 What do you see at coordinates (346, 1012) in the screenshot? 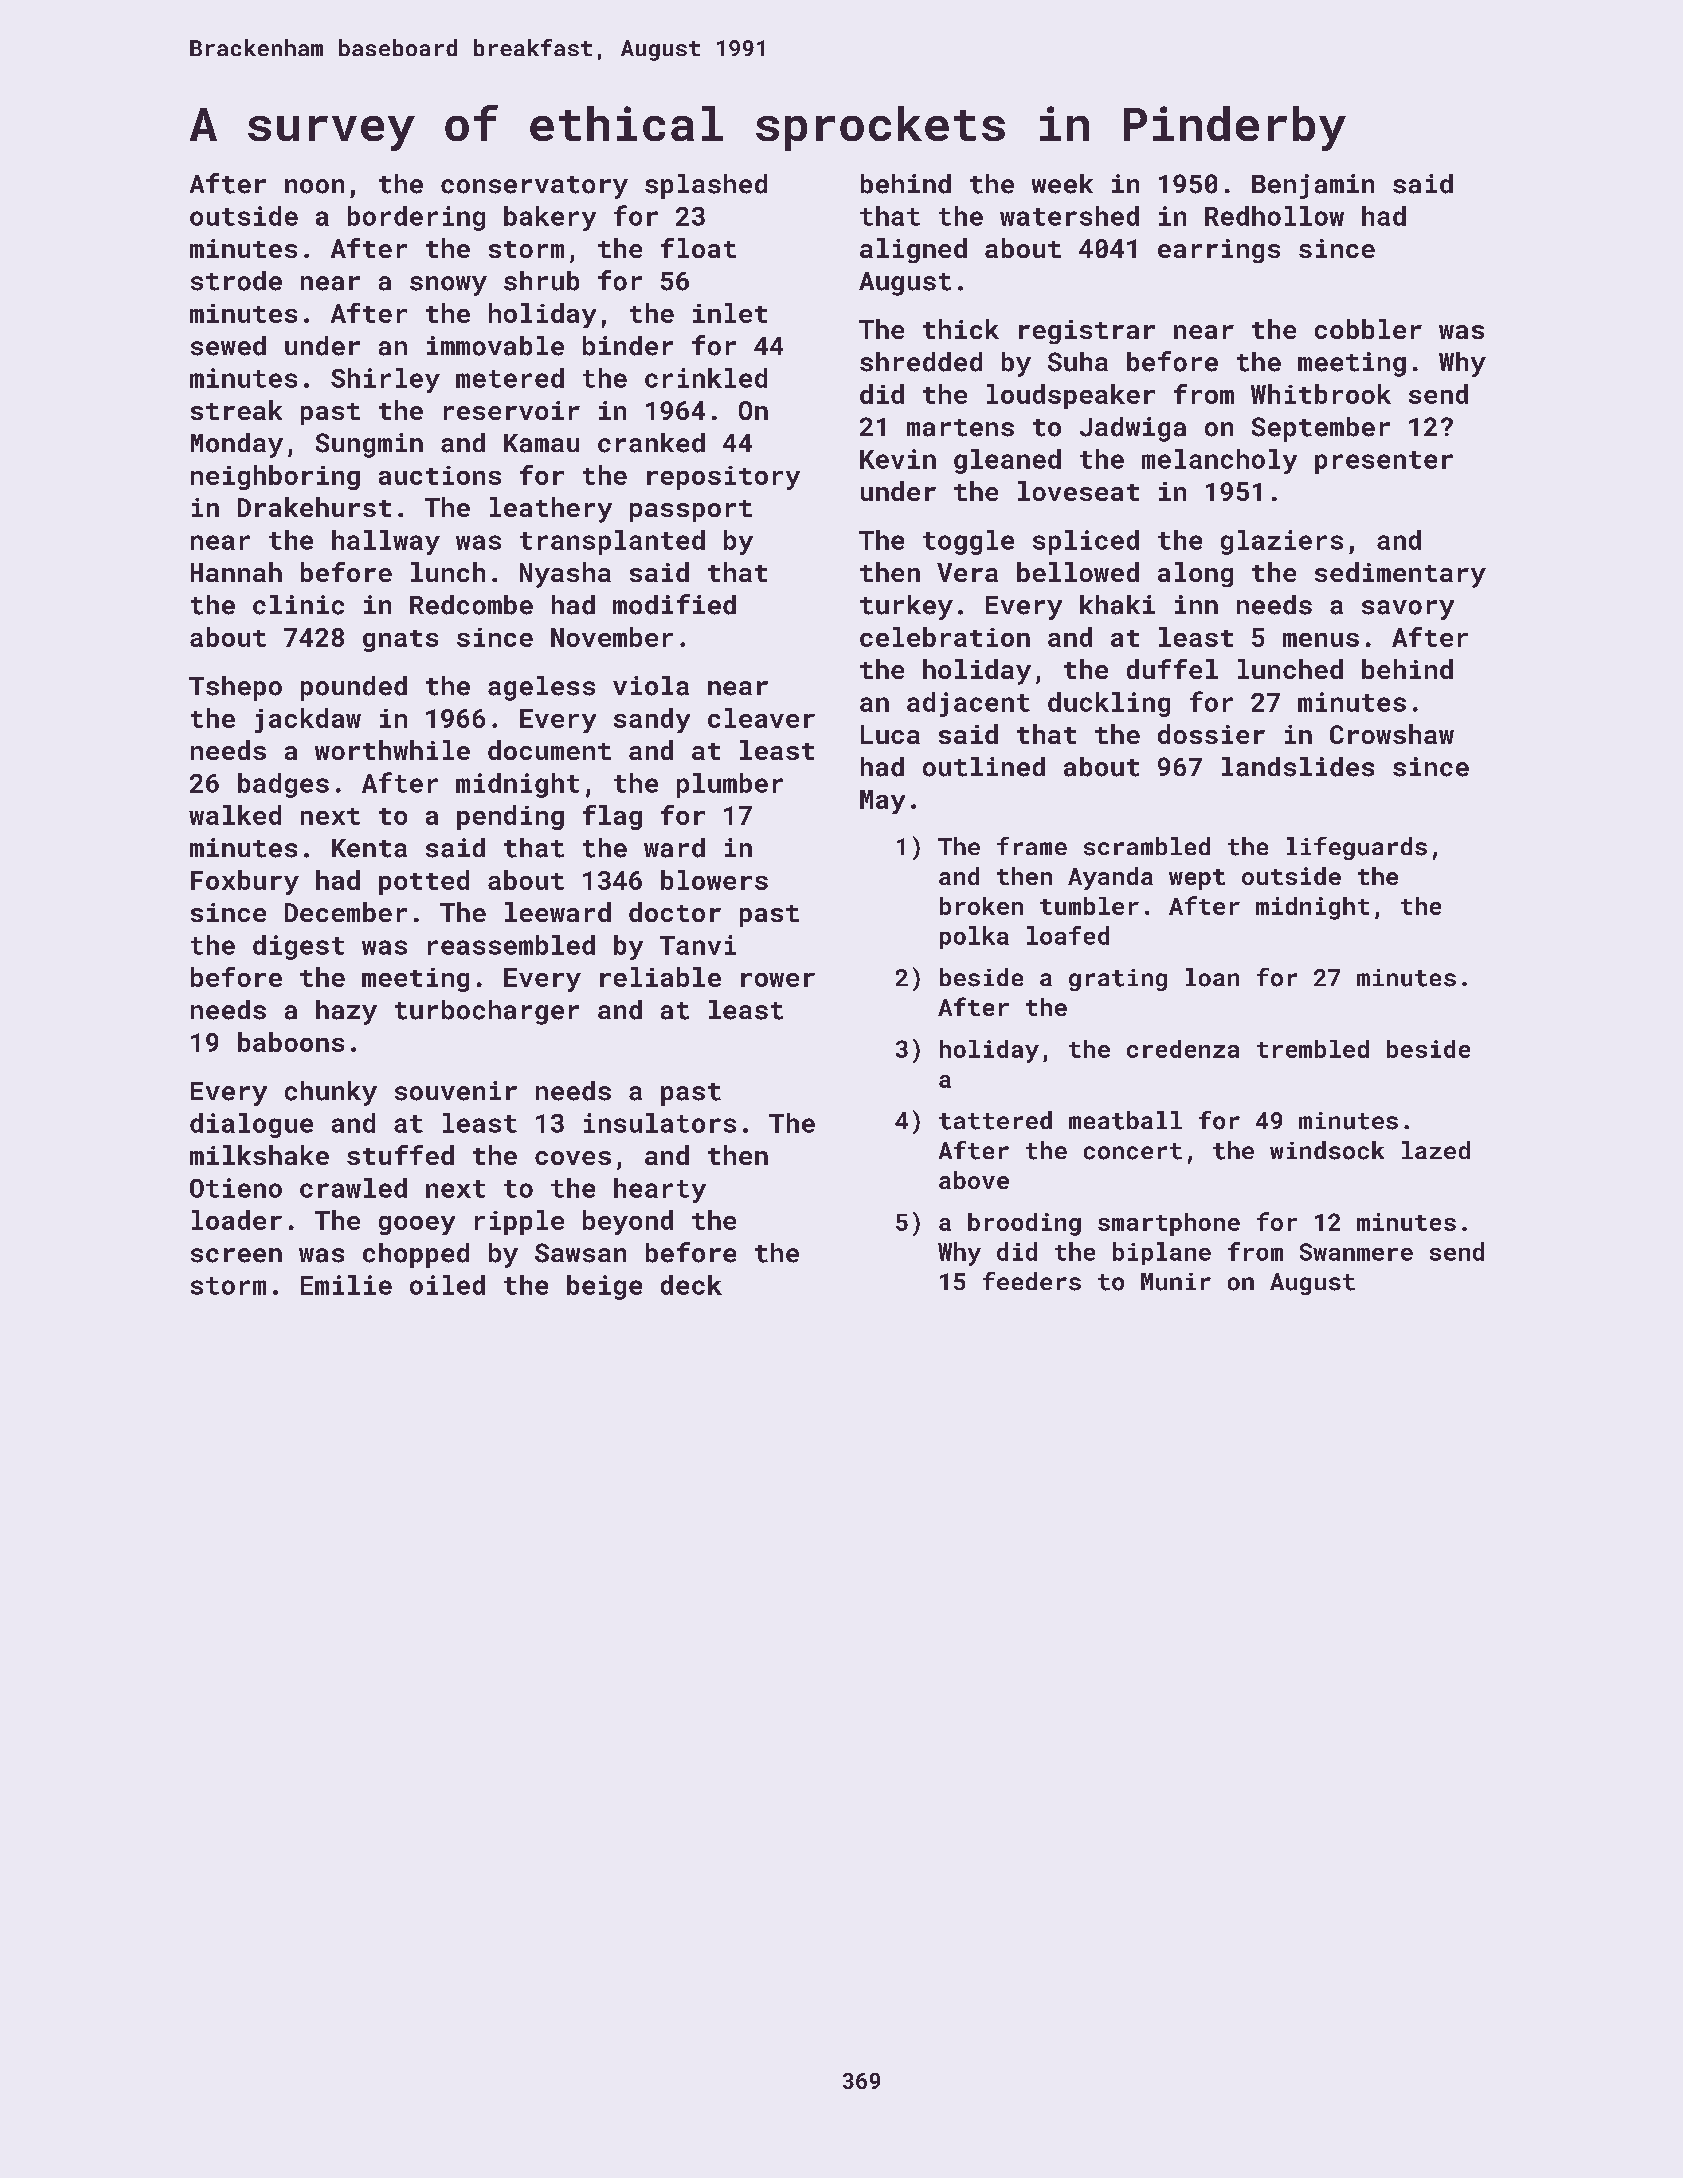
I see `hazy` at bounding box center [346, 1012].
